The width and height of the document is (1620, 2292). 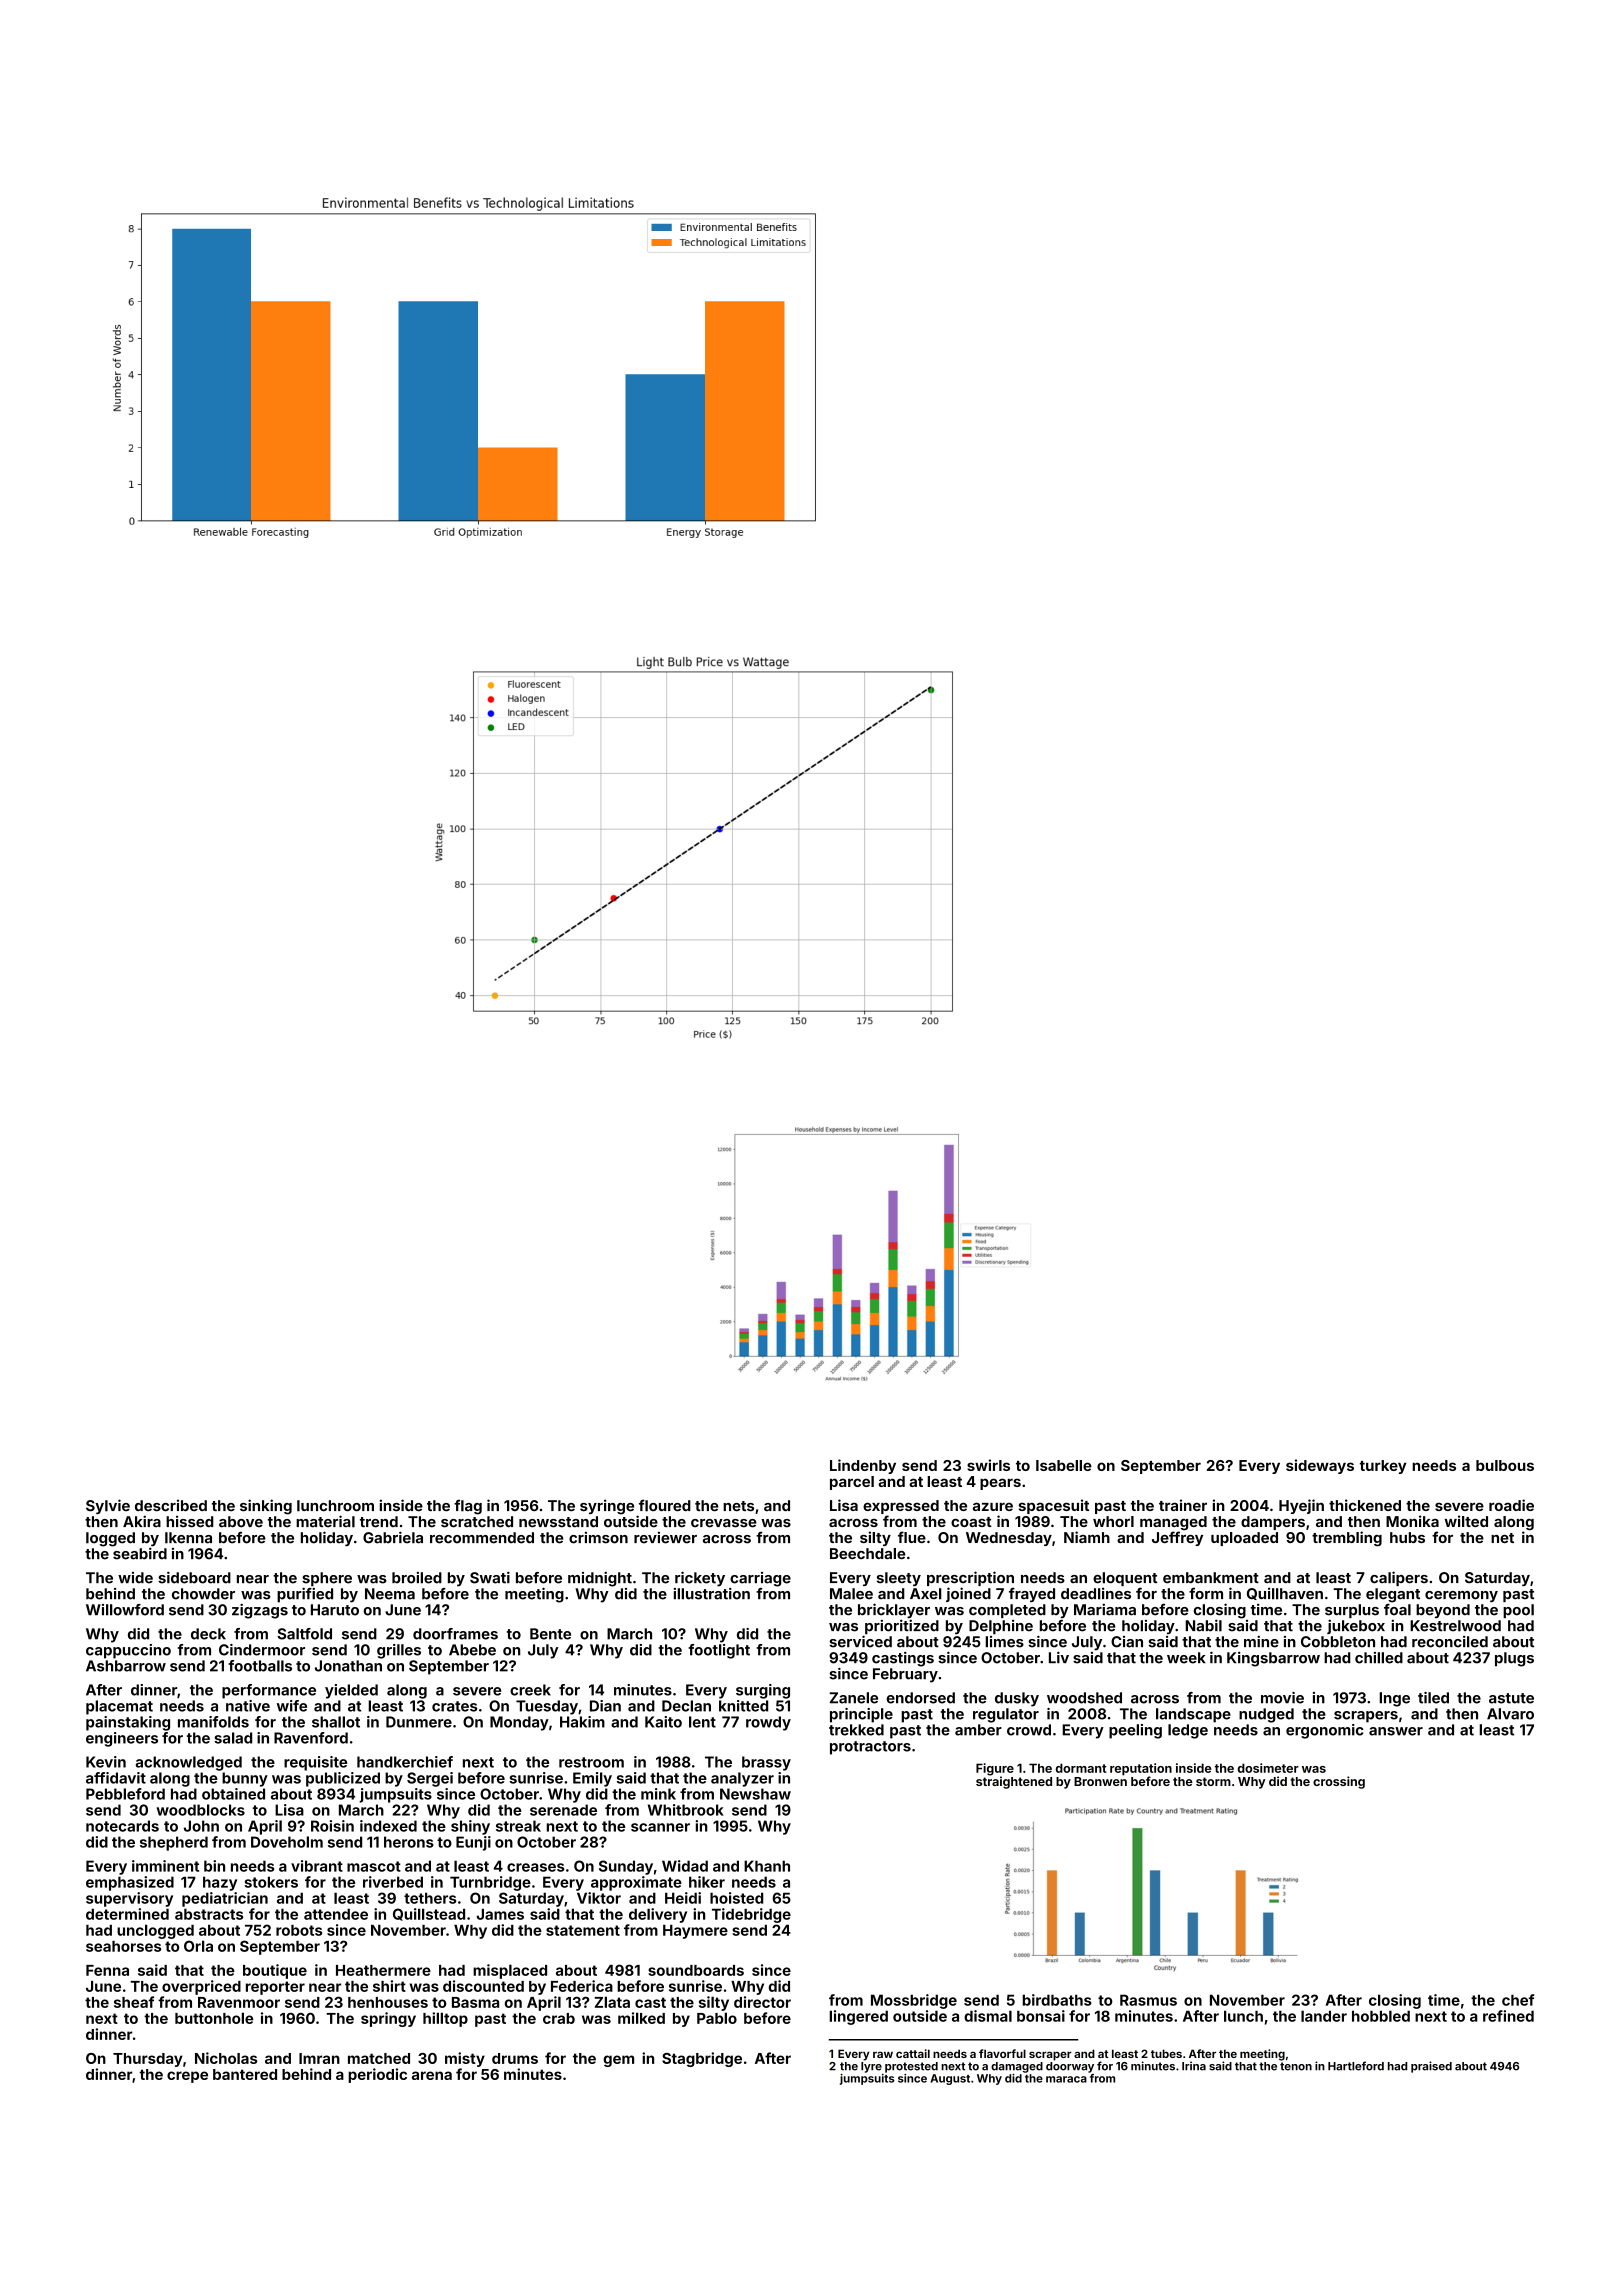 I want to click on expressed, so click(x=901, y=1507).
